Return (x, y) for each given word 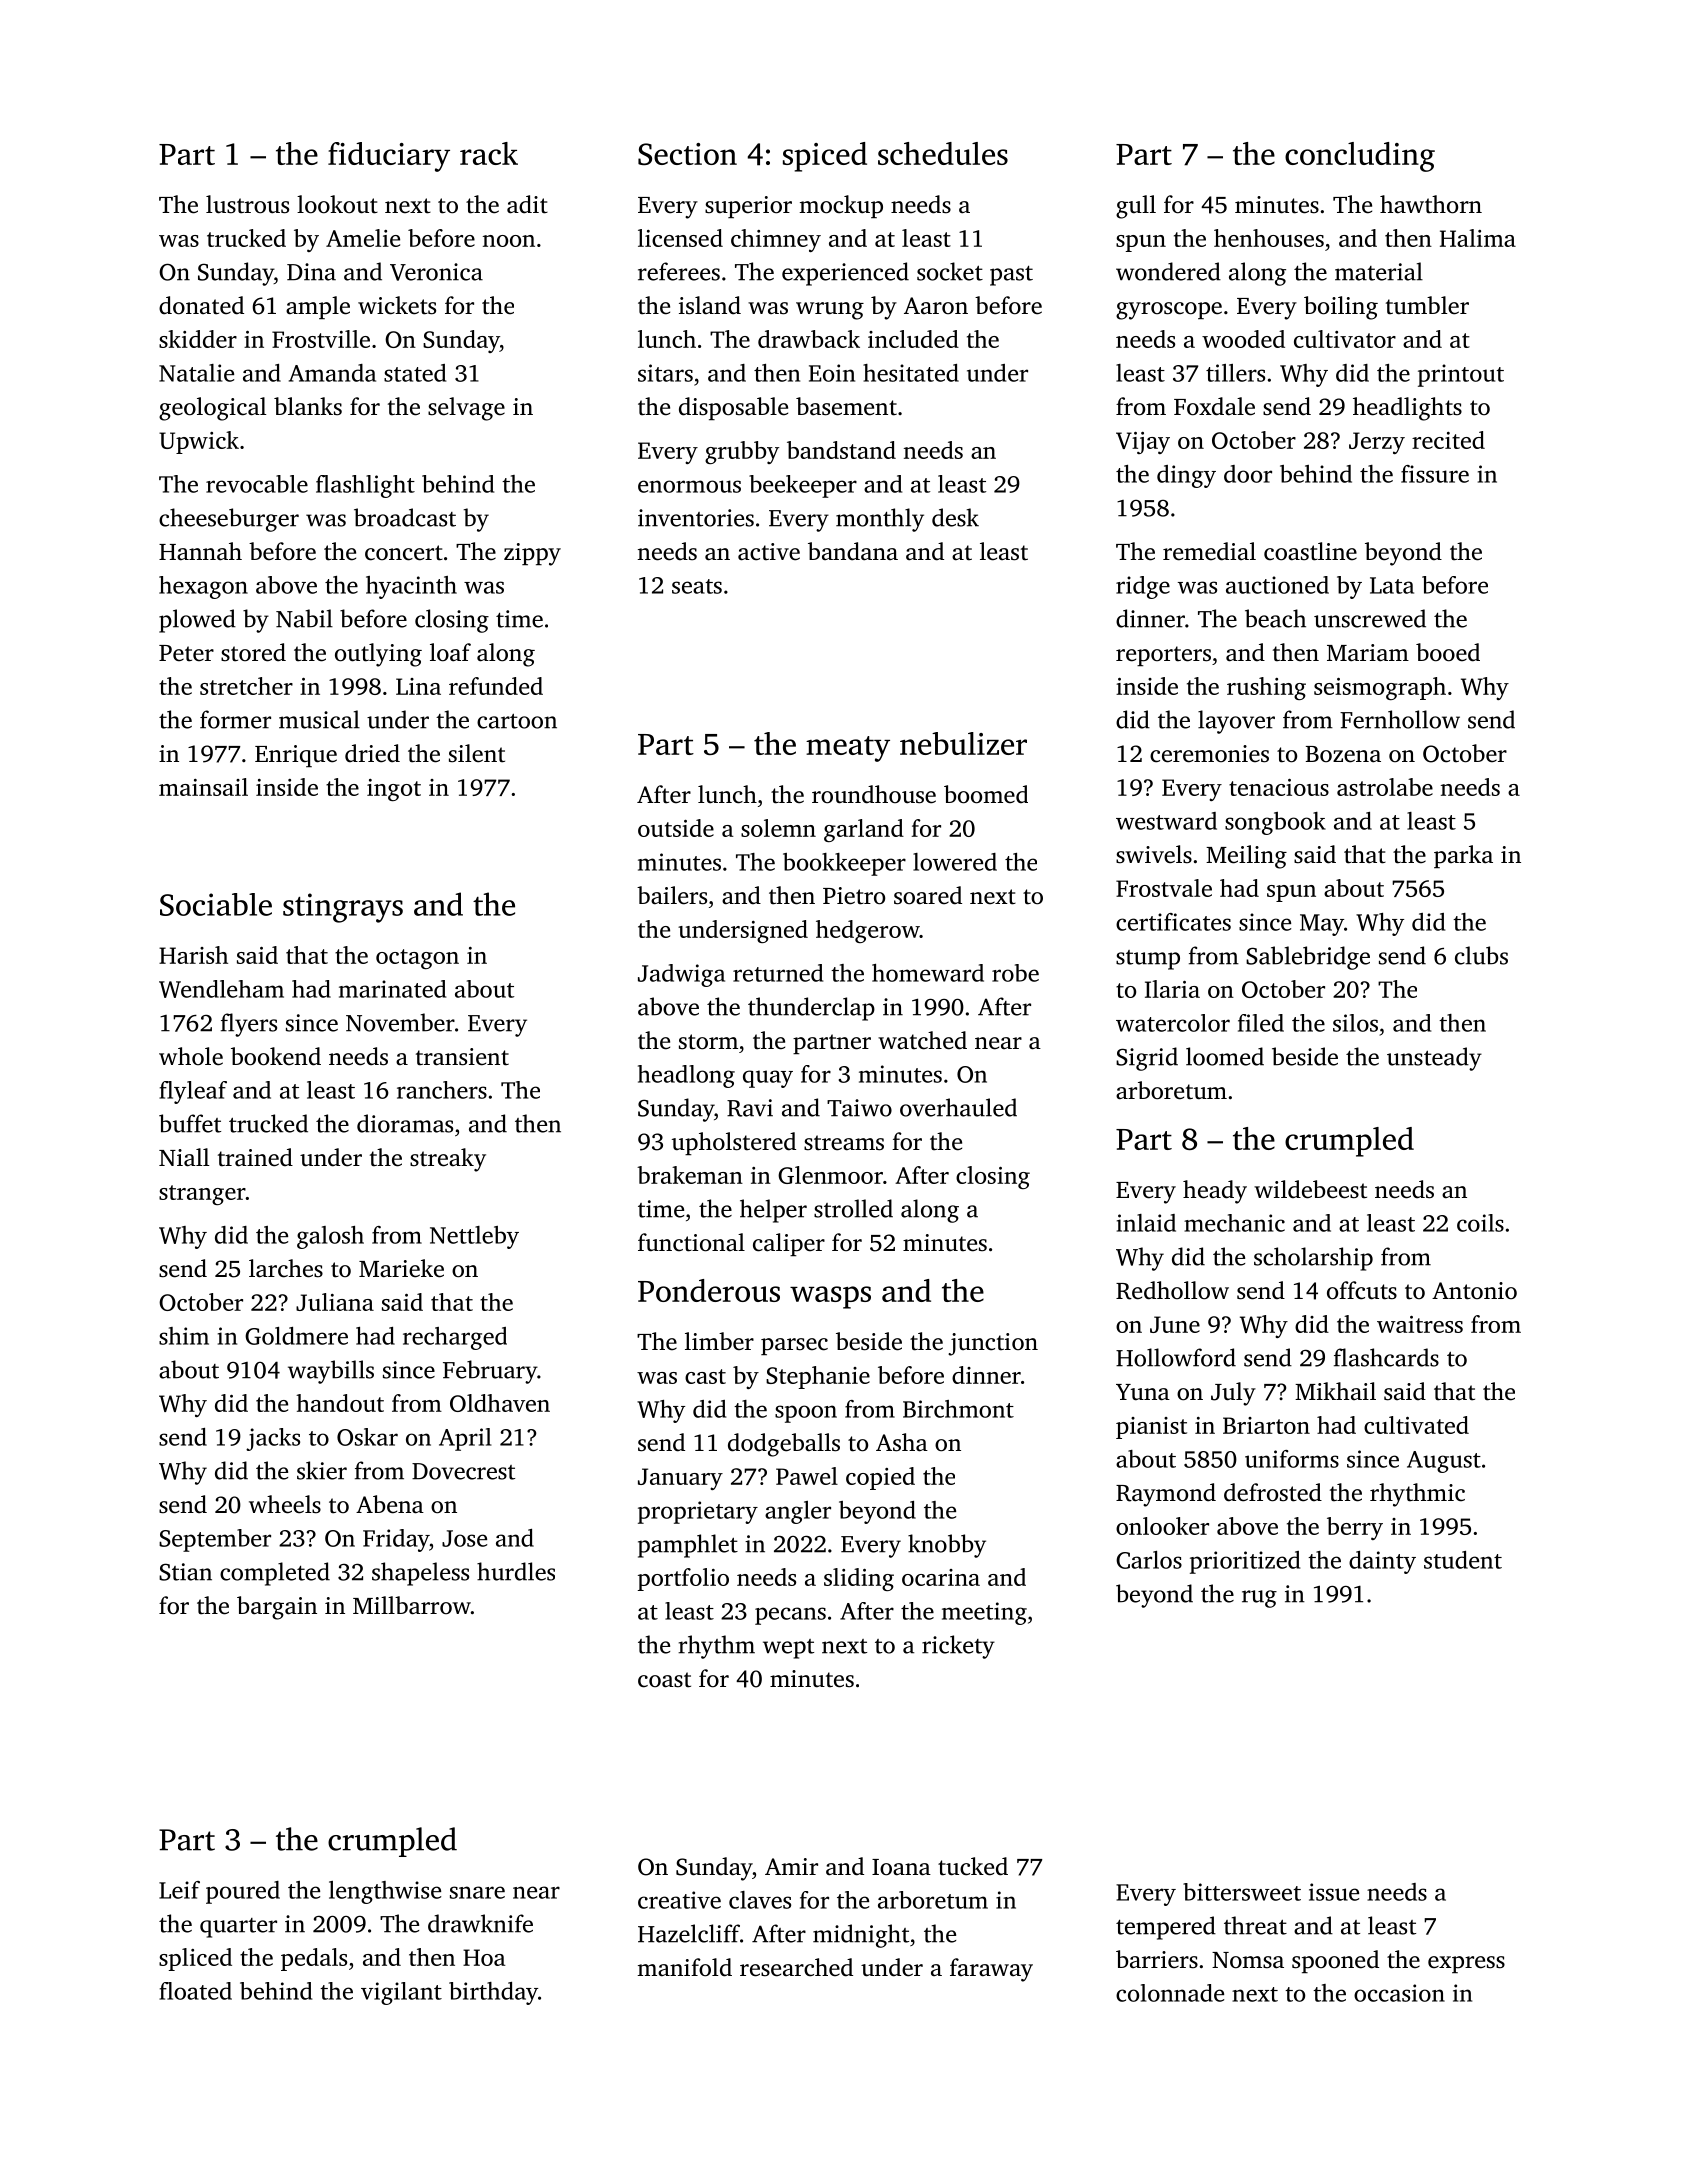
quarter (238, 1928)
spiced (825, 157)
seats (697, 586)
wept (788, 1649)
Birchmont (958, 1409)
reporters (1163, 656)
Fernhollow (1400, 719)
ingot (394, 790)
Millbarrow (412, 1605)
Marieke (401, 1268)
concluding (1360, 157)
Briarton (1266, 1425)
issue (1334, 1892)
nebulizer (963, 743)
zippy (532, 554)
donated (201, 305)
